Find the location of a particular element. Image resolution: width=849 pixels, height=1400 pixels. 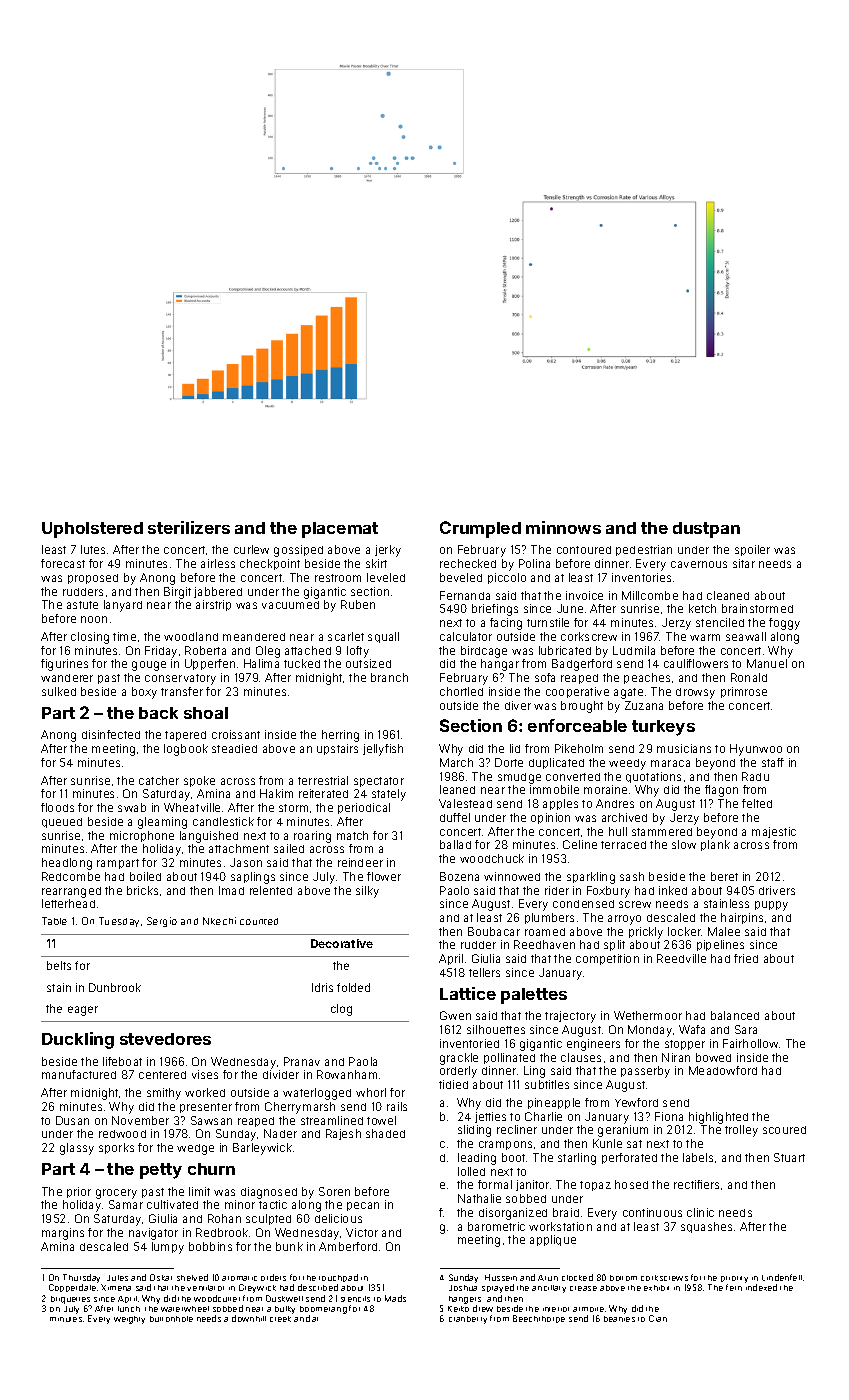

flagon is located at coordinates (721, 791).
